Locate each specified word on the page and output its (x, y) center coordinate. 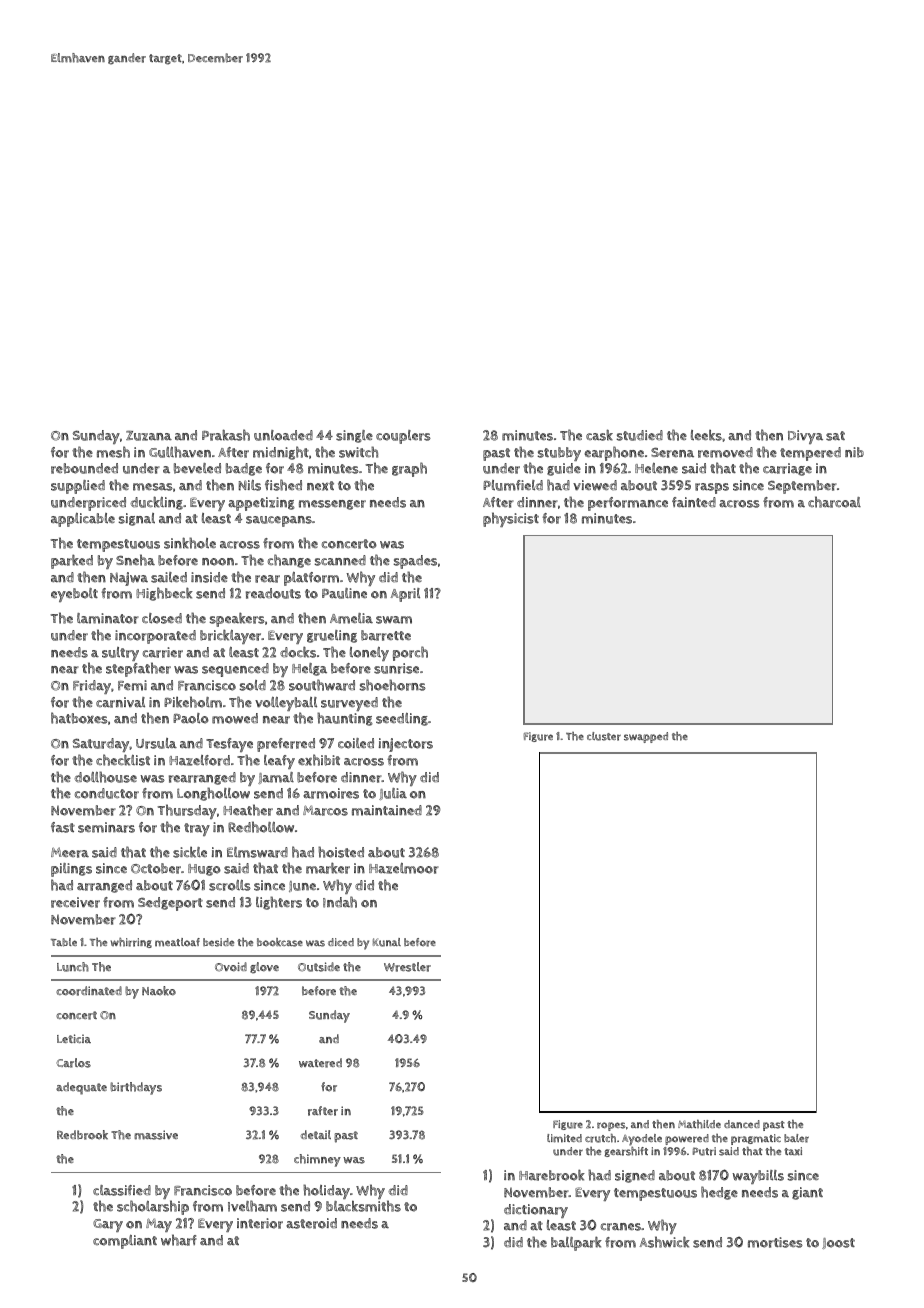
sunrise (396, 668)
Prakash (226, 435)
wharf (179, 1240)
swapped (646, 737)
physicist (511, 519)
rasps (712, 488)
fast (63, 827)
